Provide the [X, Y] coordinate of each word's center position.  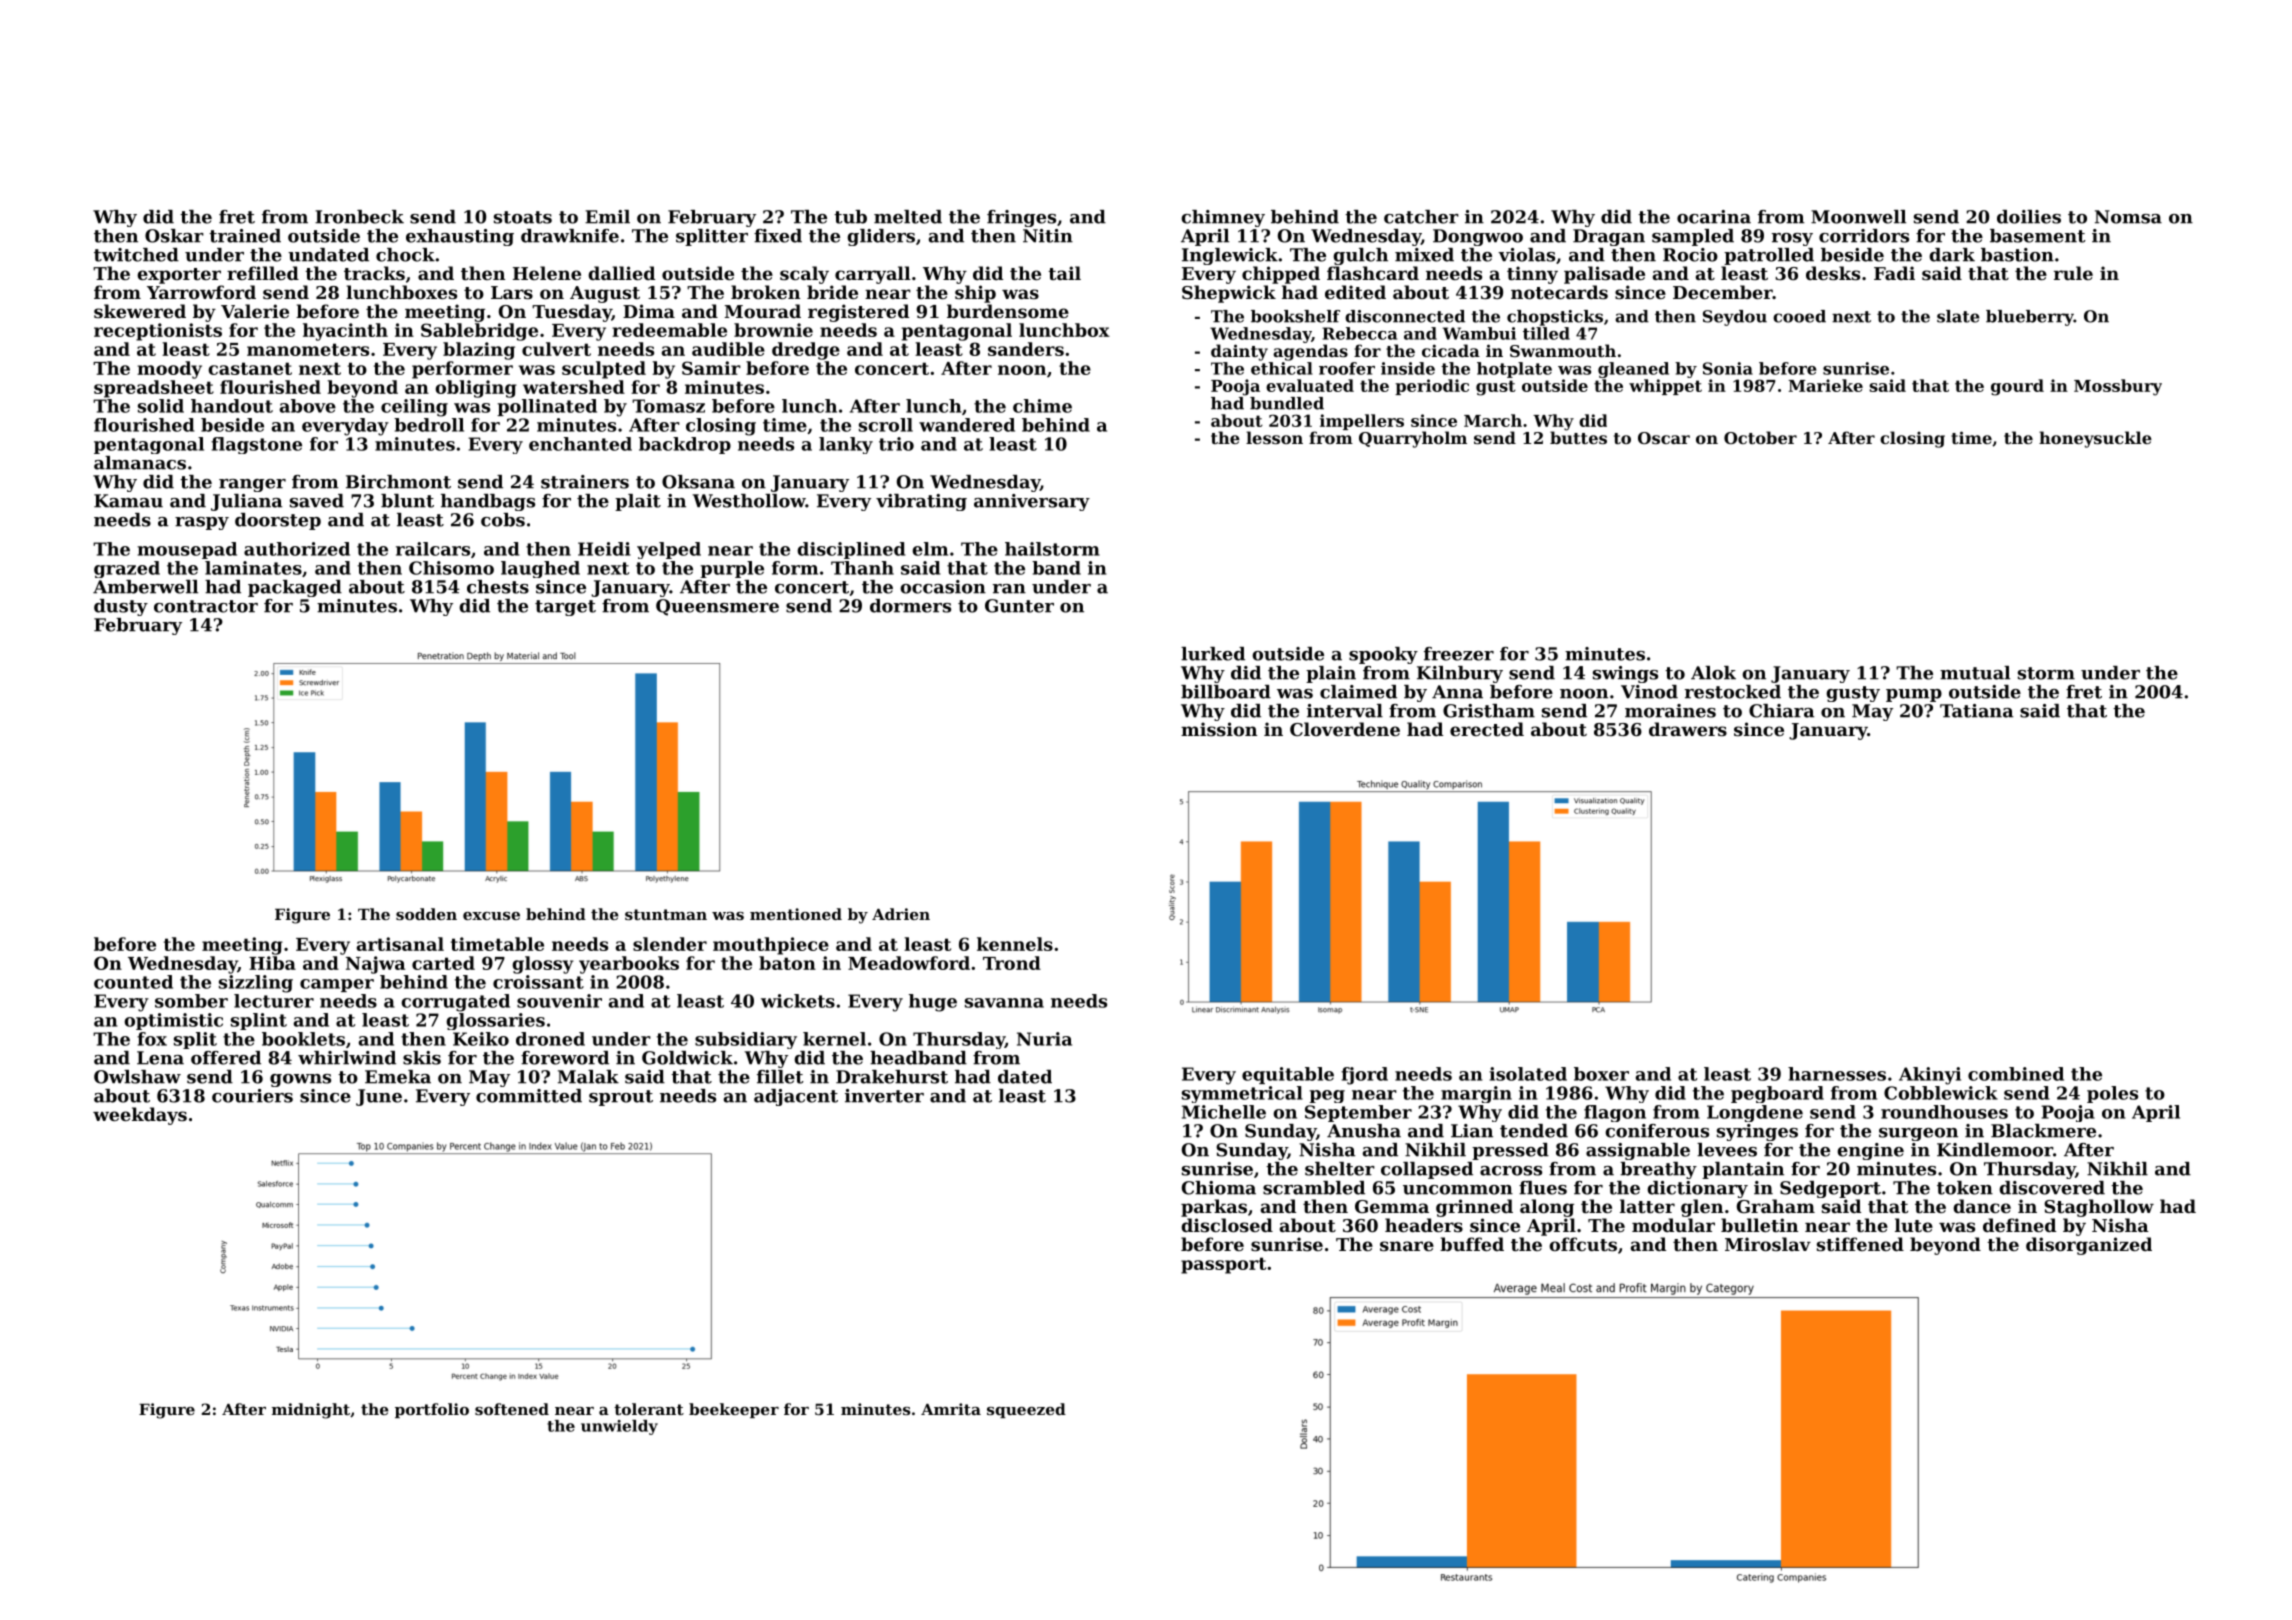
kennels [1015, 944]
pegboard [1777, 1094]
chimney [1223, 218]
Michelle [1224, 1112]
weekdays [140, 1116]
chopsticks [1555, 318]
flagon [1615, 1113]
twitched [136, 255]
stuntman [666, 914]
